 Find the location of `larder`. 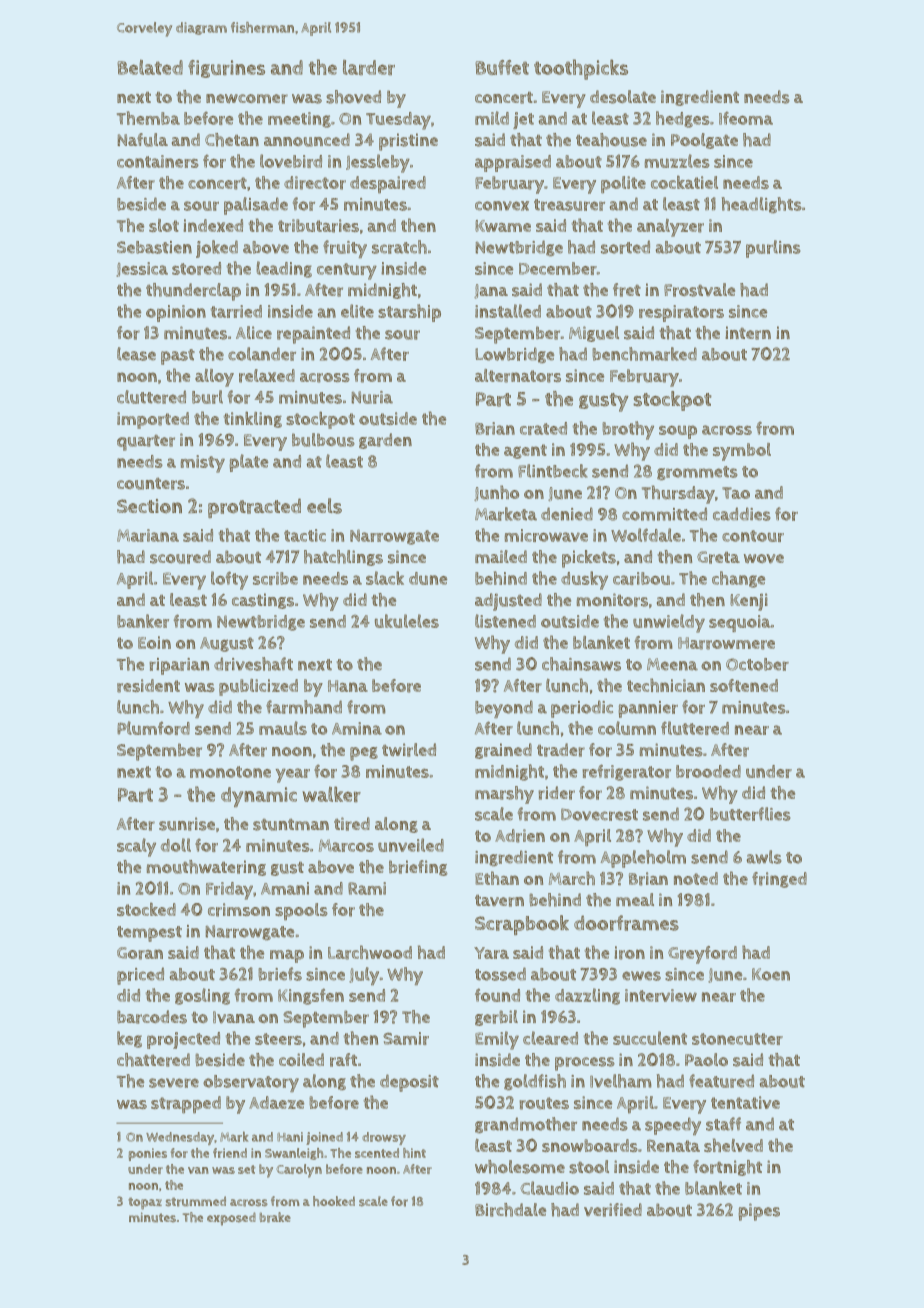

larder is located at coordinates (369, 68).
